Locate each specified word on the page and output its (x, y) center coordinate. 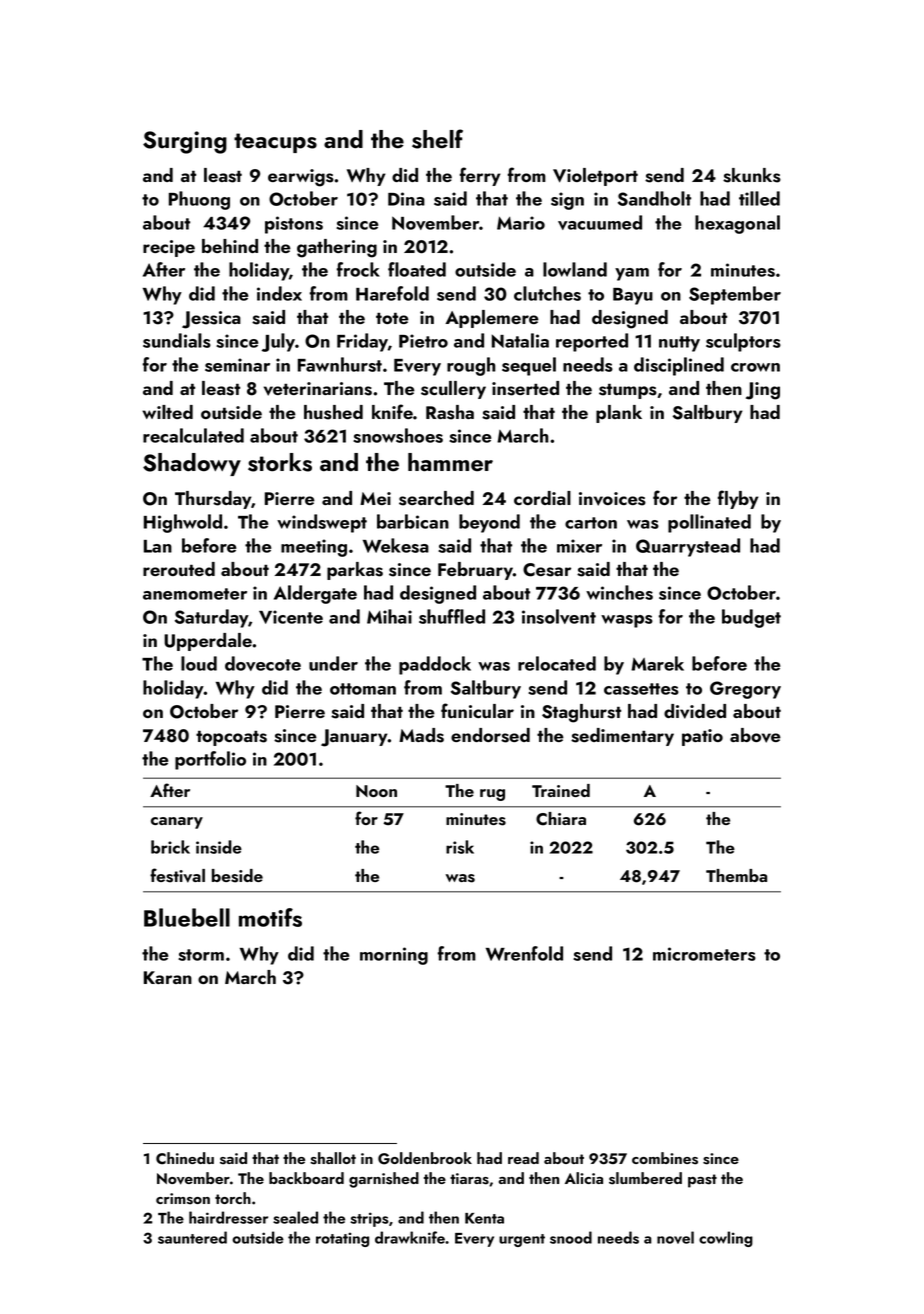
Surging (185, 142)
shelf (437, 139)
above (755, 735)
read (523, 1158)
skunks (752, 175)
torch (233, 1198)
